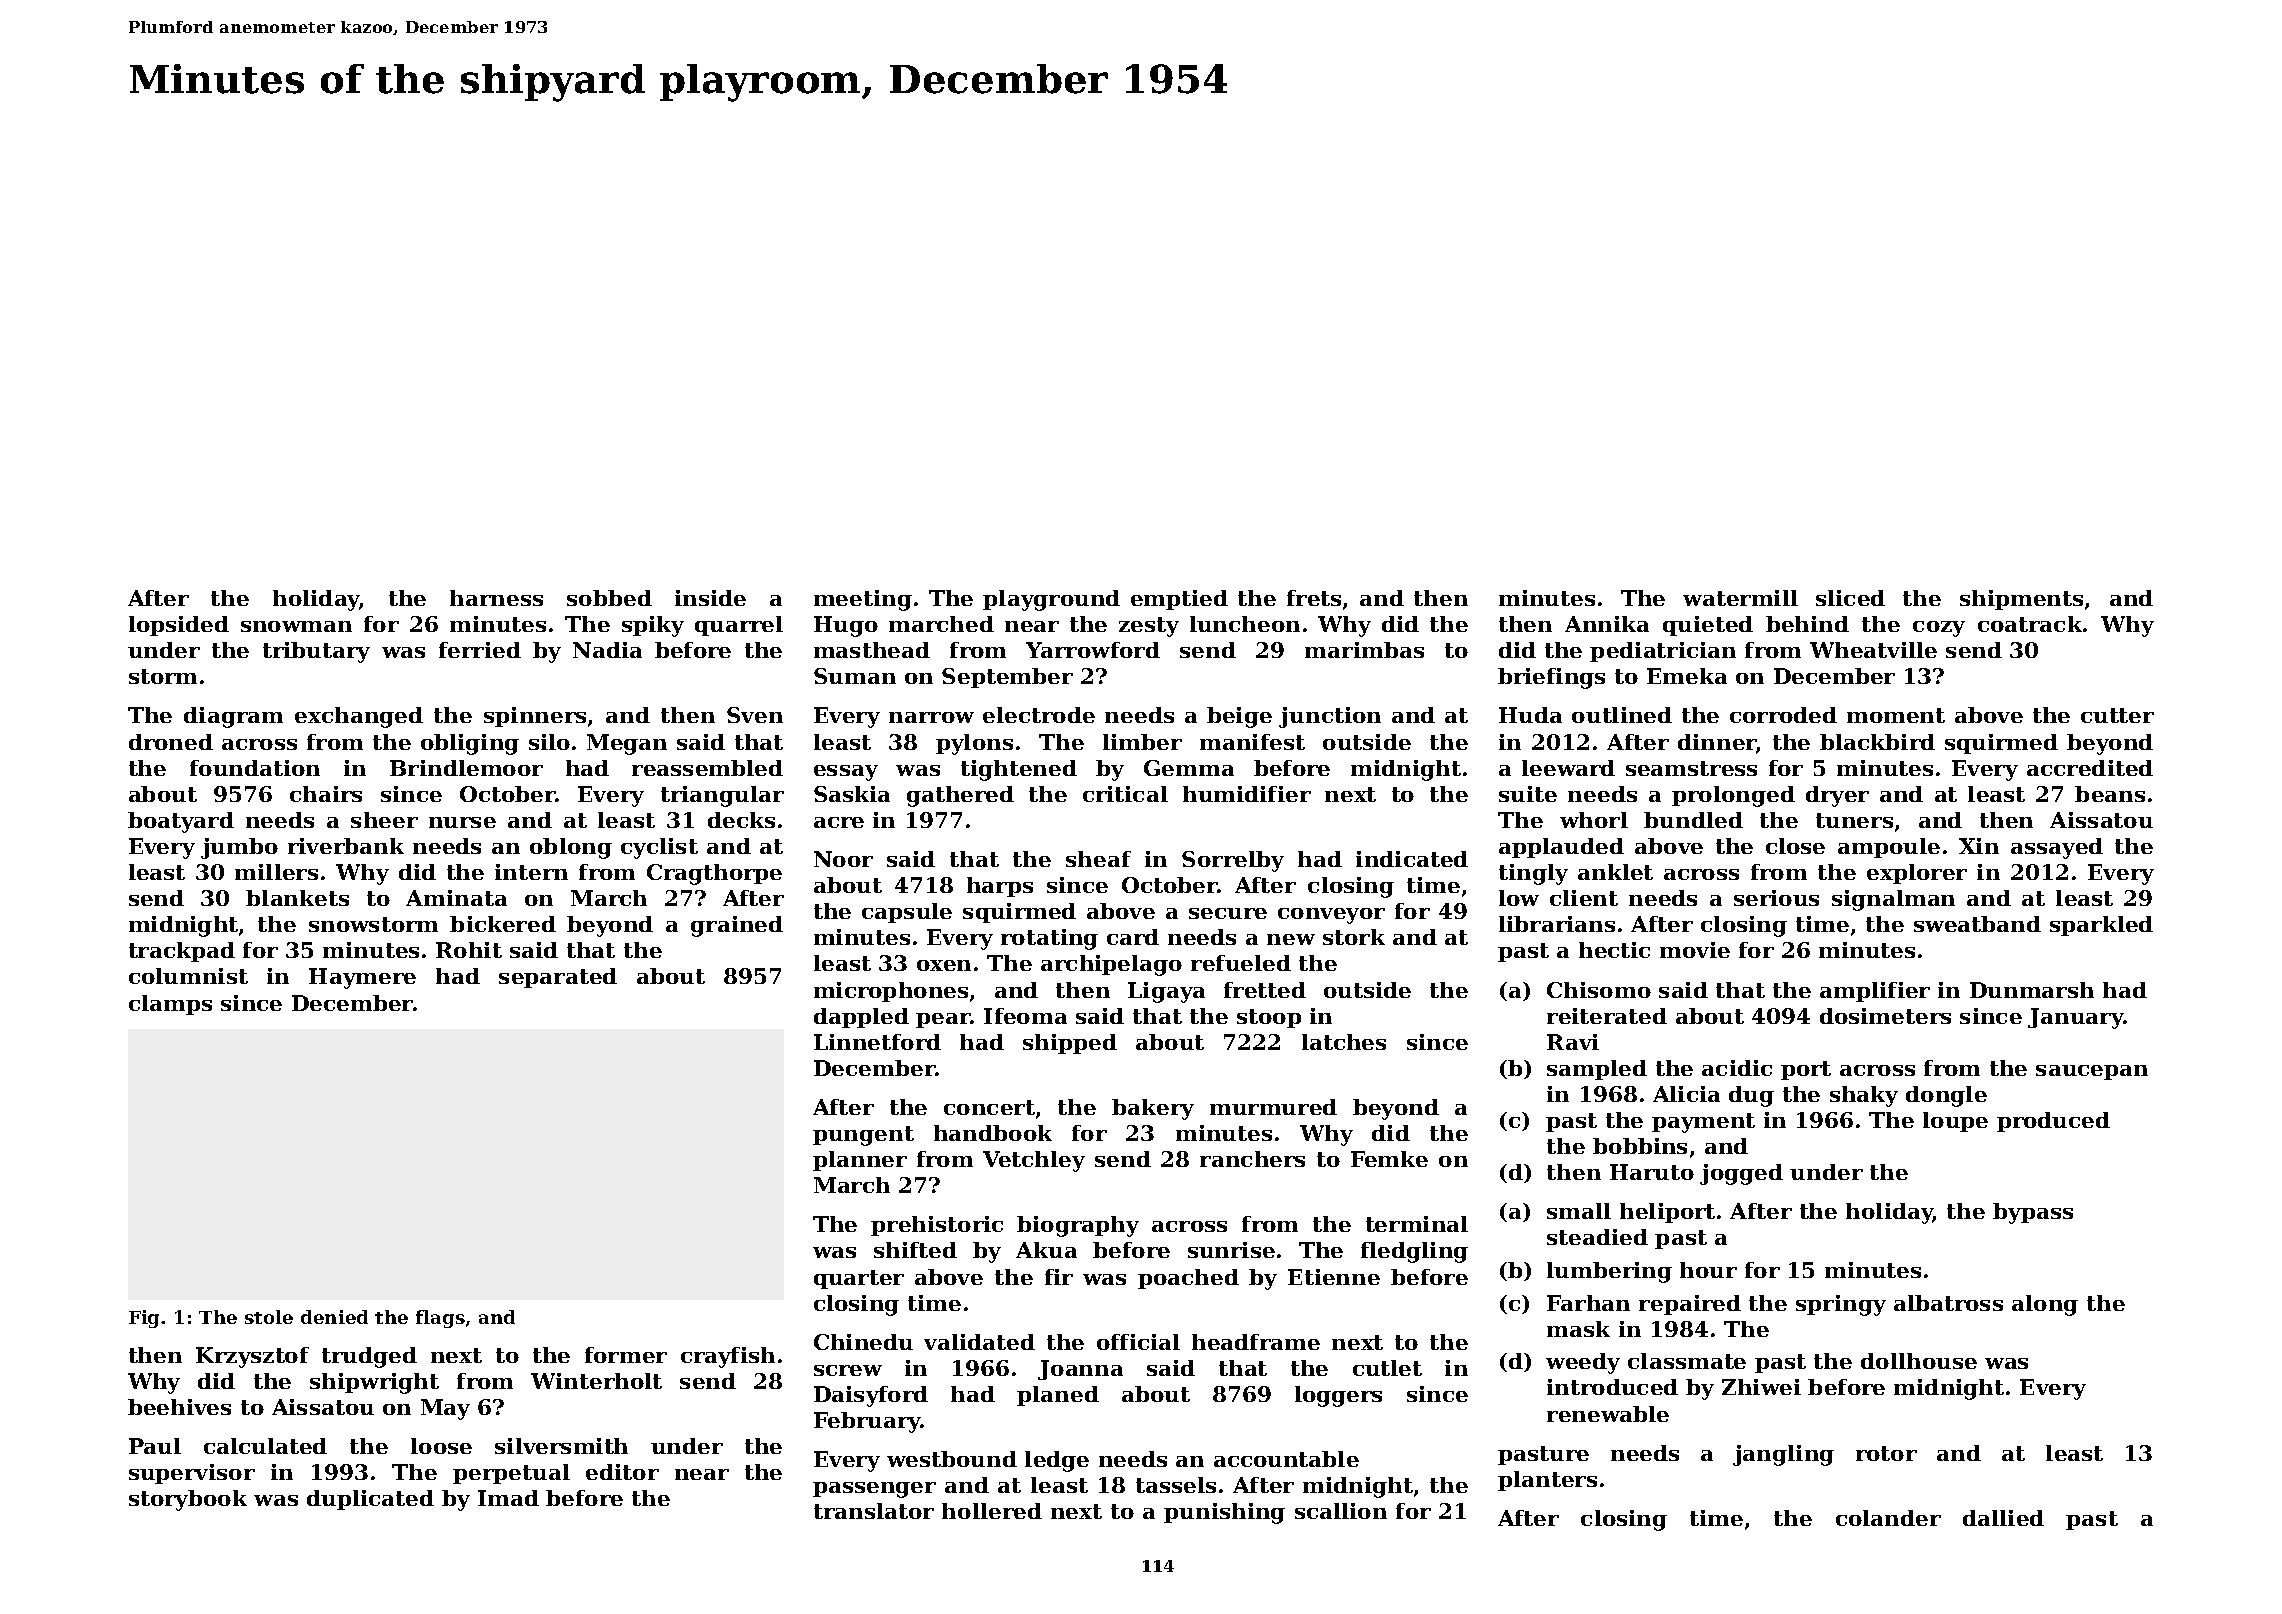  I want to click on Imad, so click(508, 1498).
